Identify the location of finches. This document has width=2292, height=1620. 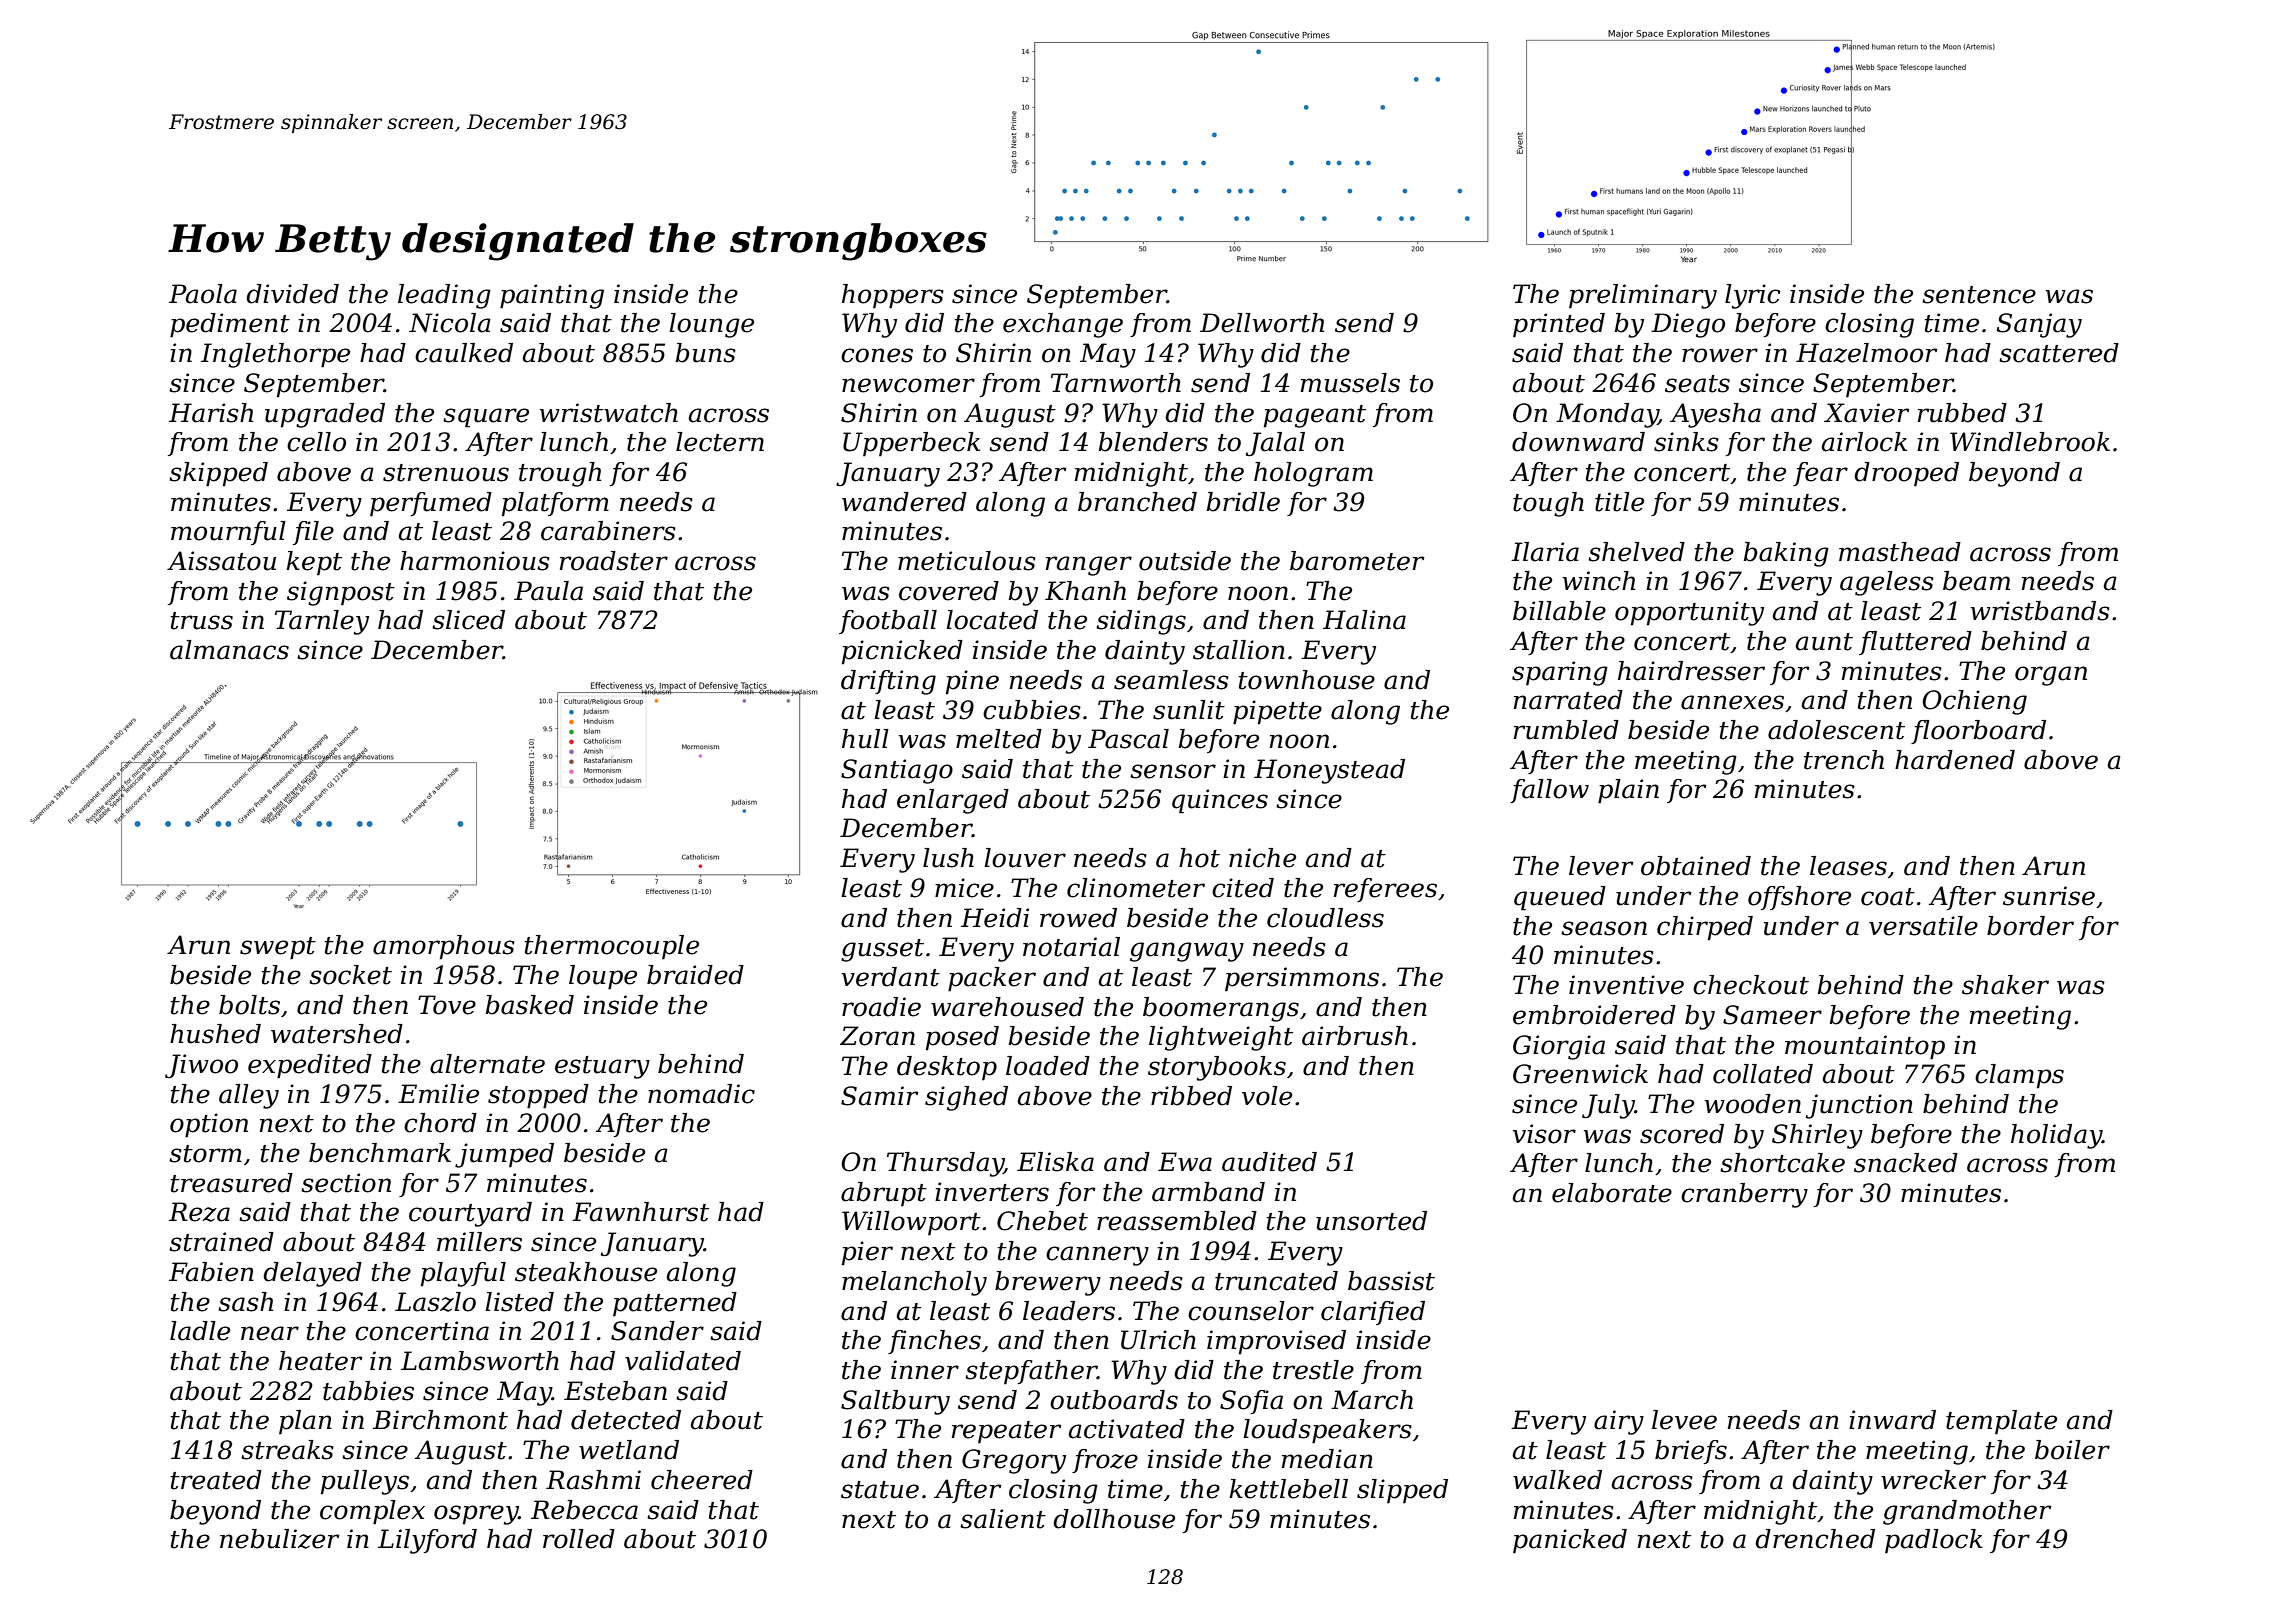
(934, 1342).
